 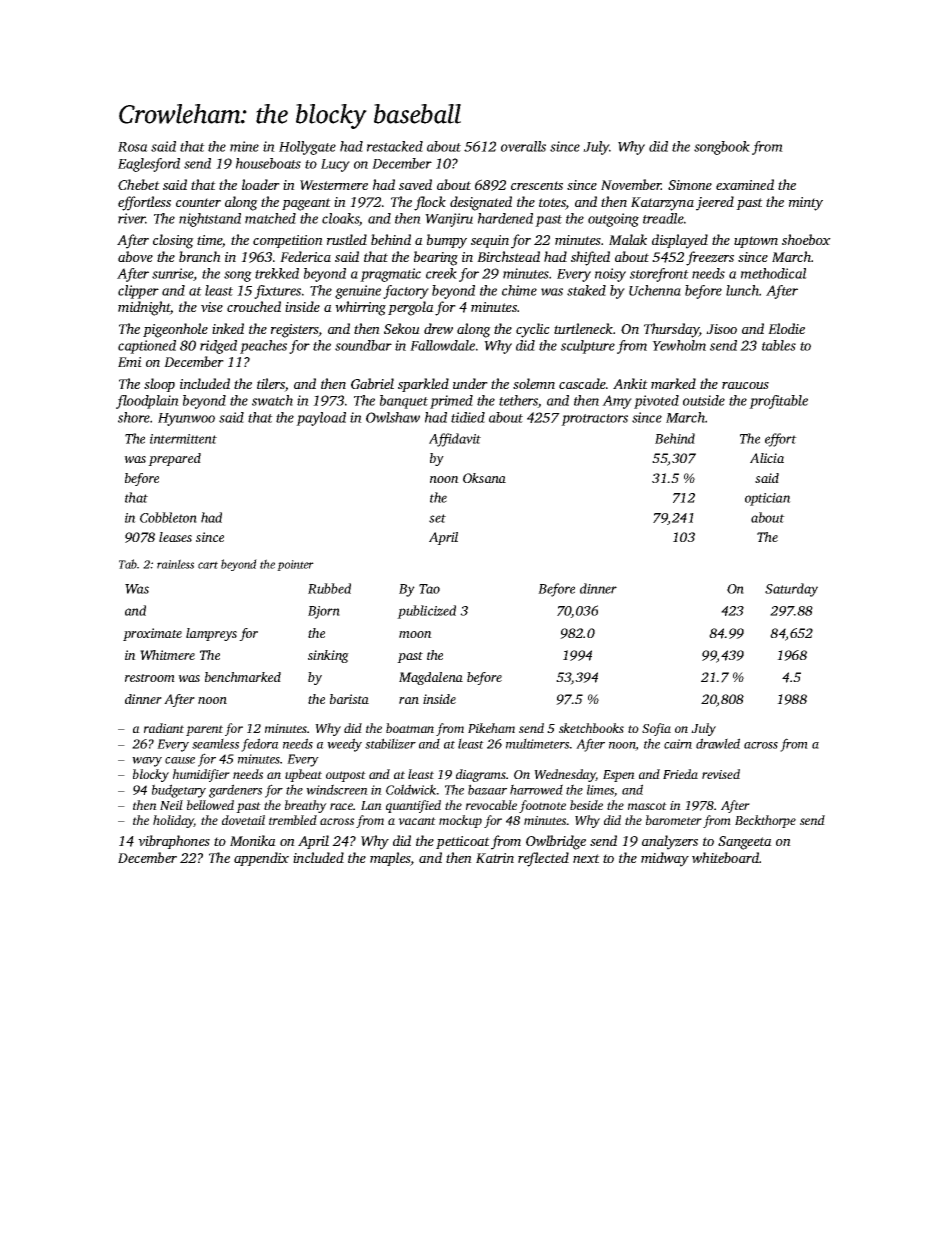 I want to click on shifted, so click(x=590, y=258).
